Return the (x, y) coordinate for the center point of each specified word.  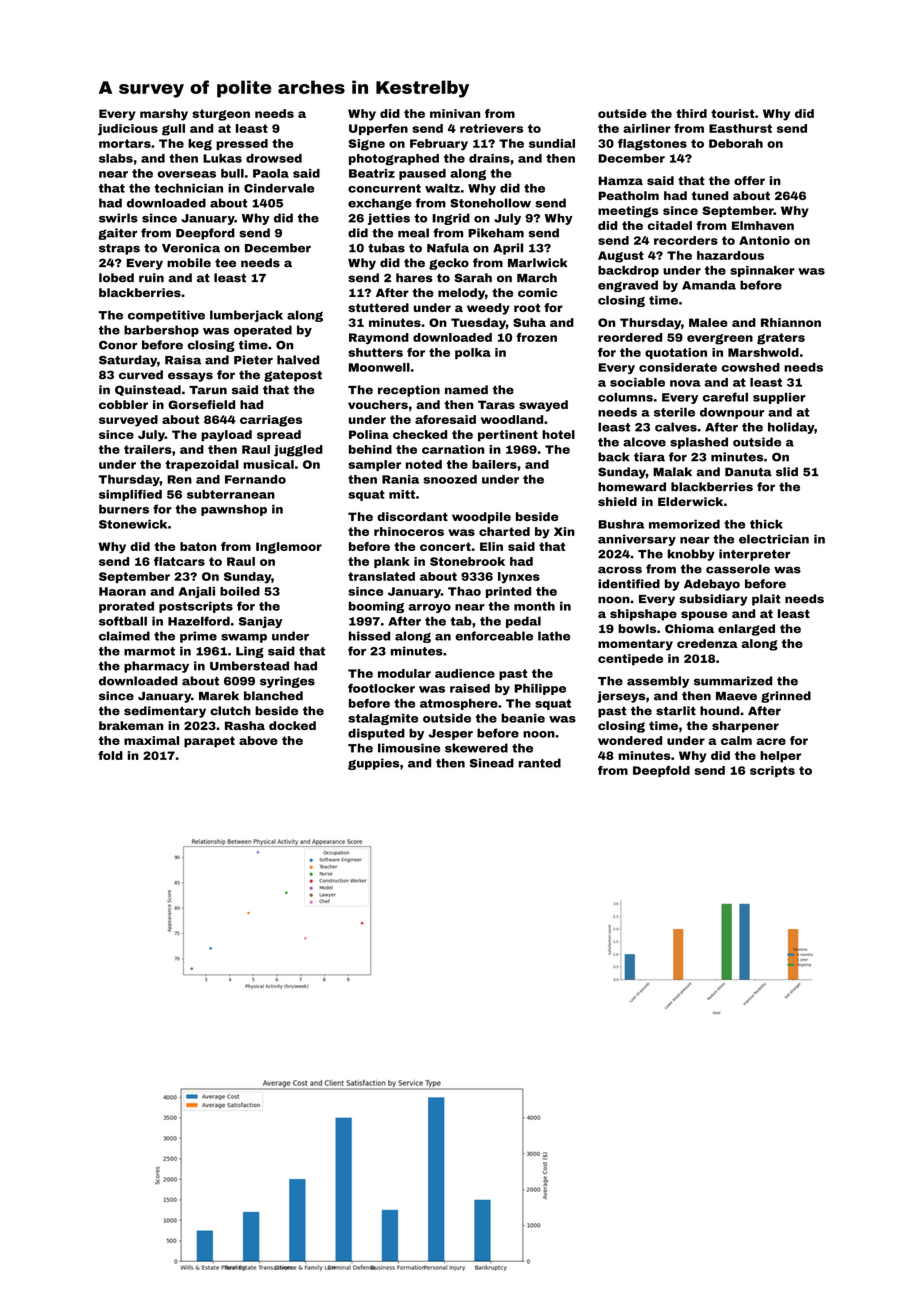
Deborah (736, 143)
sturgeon (221, 115)
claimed (124, 636)
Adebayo (712, 585)
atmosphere (459, 704)
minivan (455, 113)
